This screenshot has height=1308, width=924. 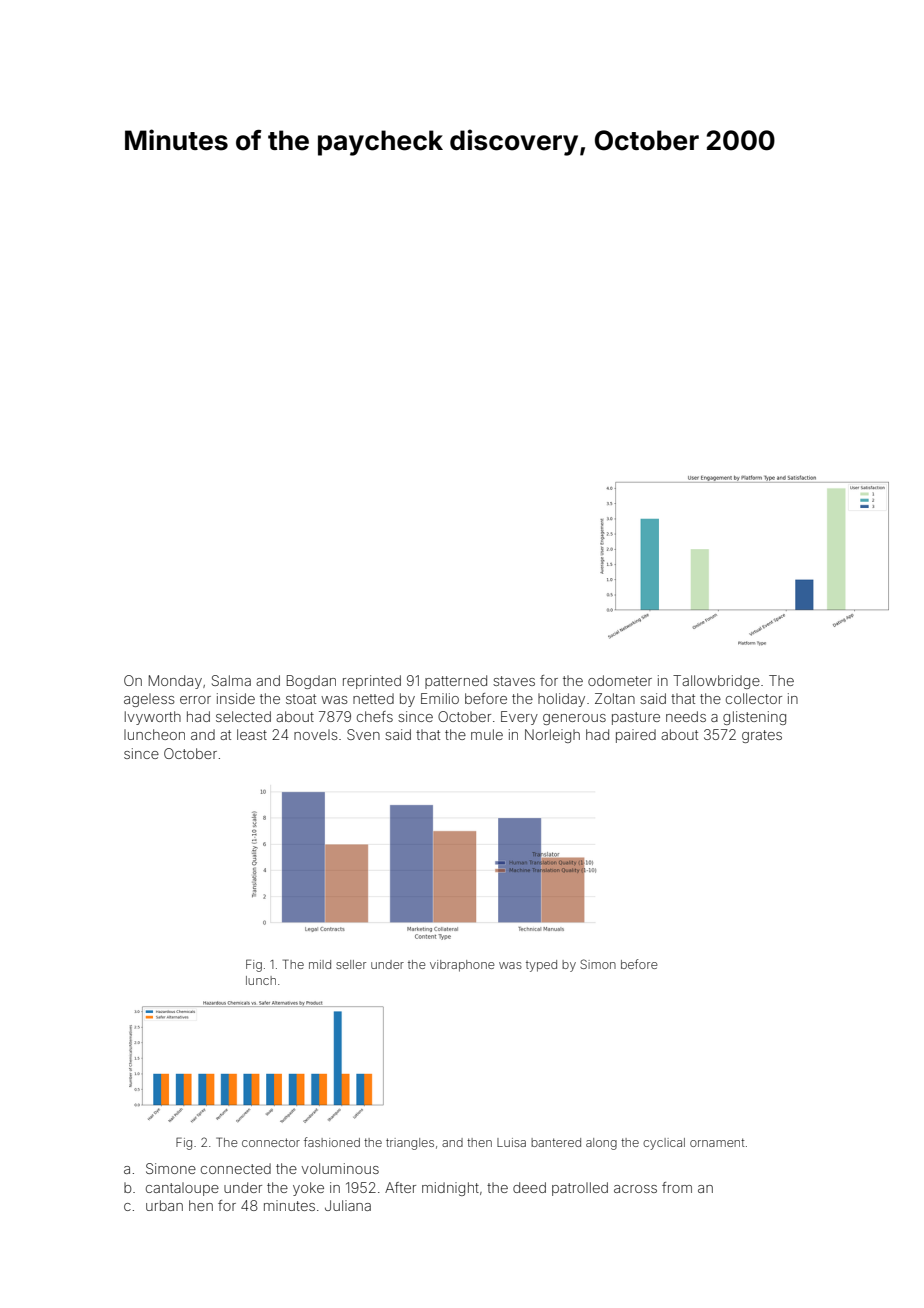 I want to click on midnight, so click(x=450, y=1189).
